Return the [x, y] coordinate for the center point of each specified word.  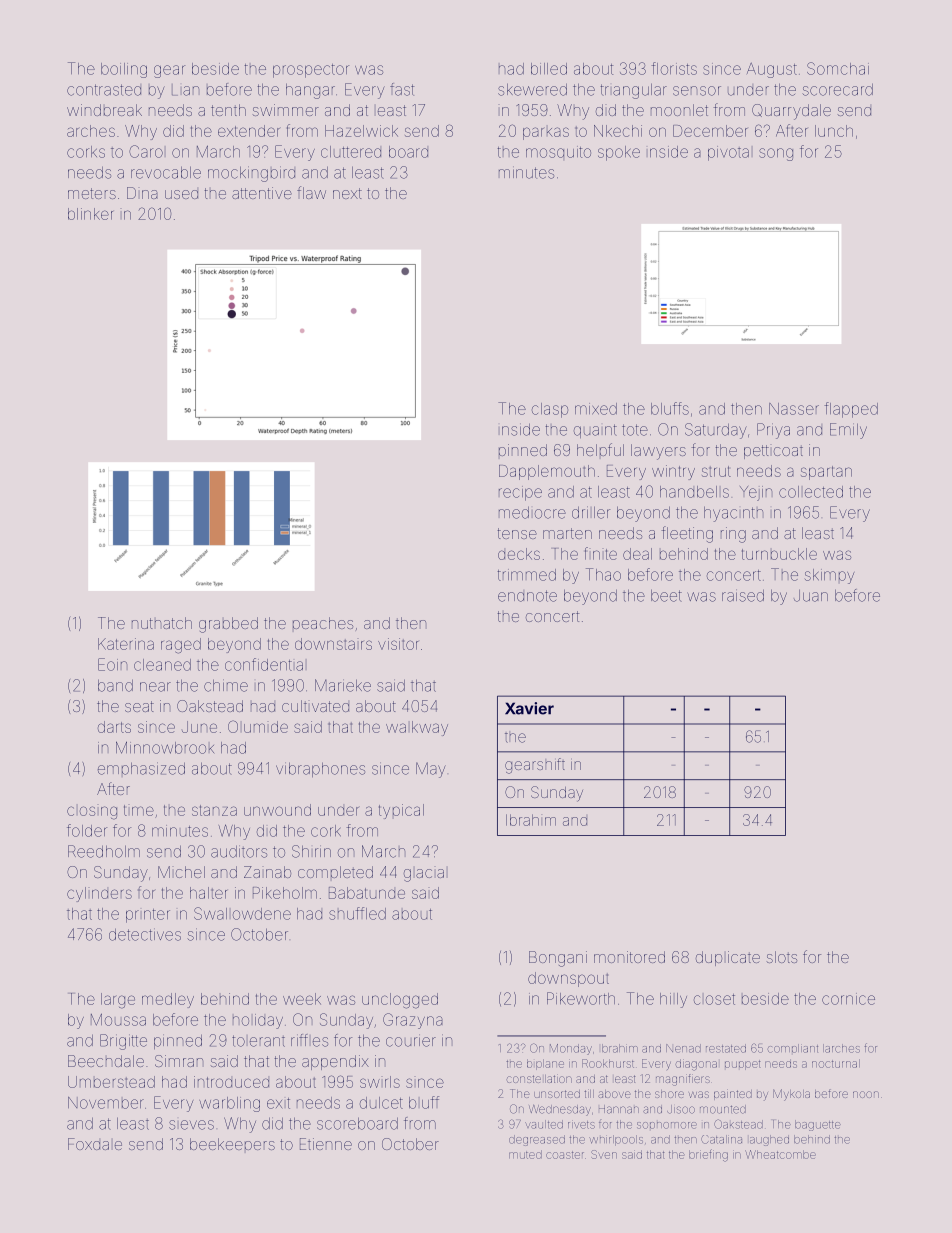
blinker [90, 214]
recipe [520, 493]
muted [525, 1155]
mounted [723, 1109]
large [118, 1001]
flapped [851, 410]
